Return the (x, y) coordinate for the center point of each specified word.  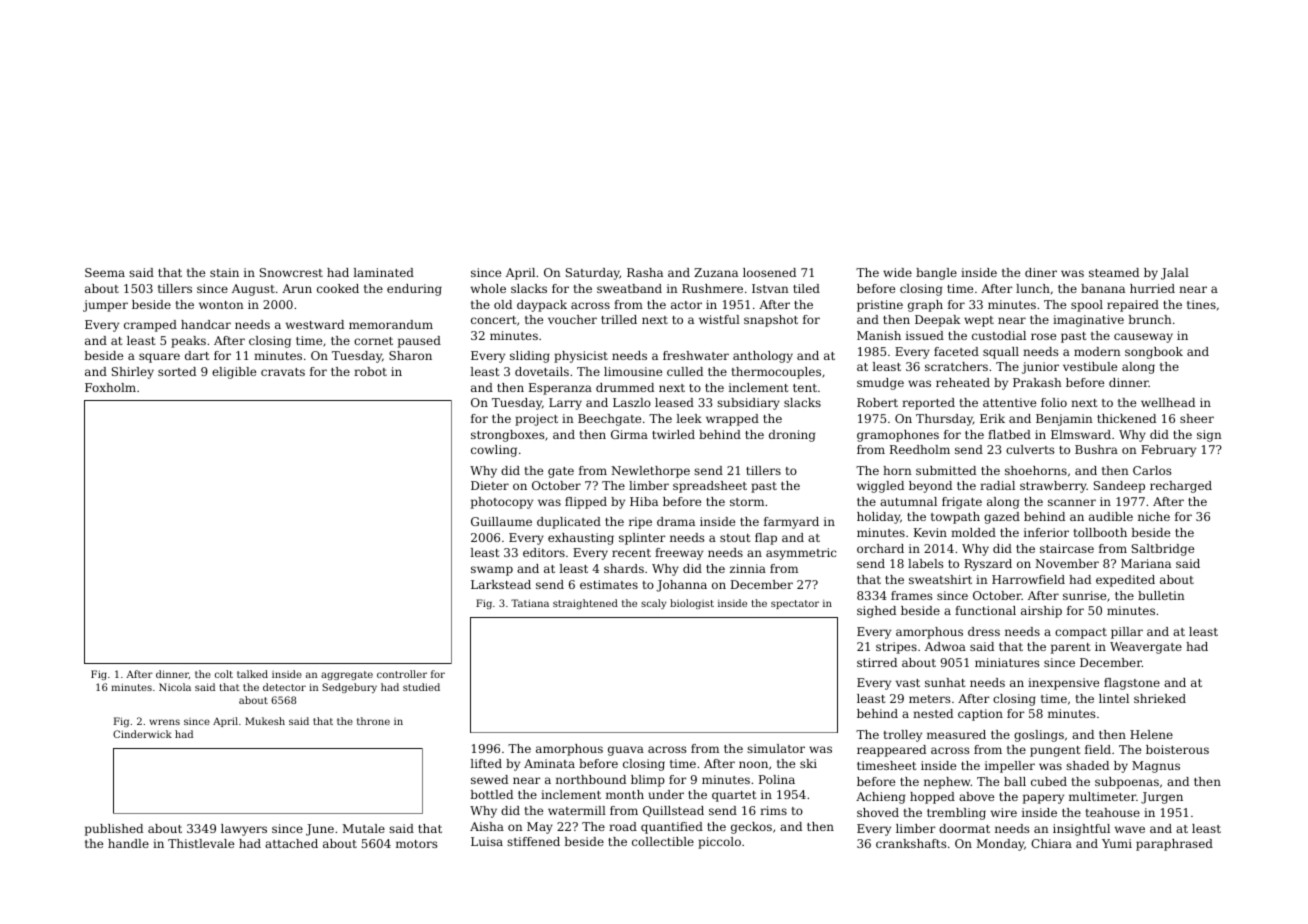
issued (925, 335)
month (625, 794)
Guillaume (501, 521)
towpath (955, 518)
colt (224, 674)
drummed (625, 387)
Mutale (363, 828)
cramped (150, 326)
